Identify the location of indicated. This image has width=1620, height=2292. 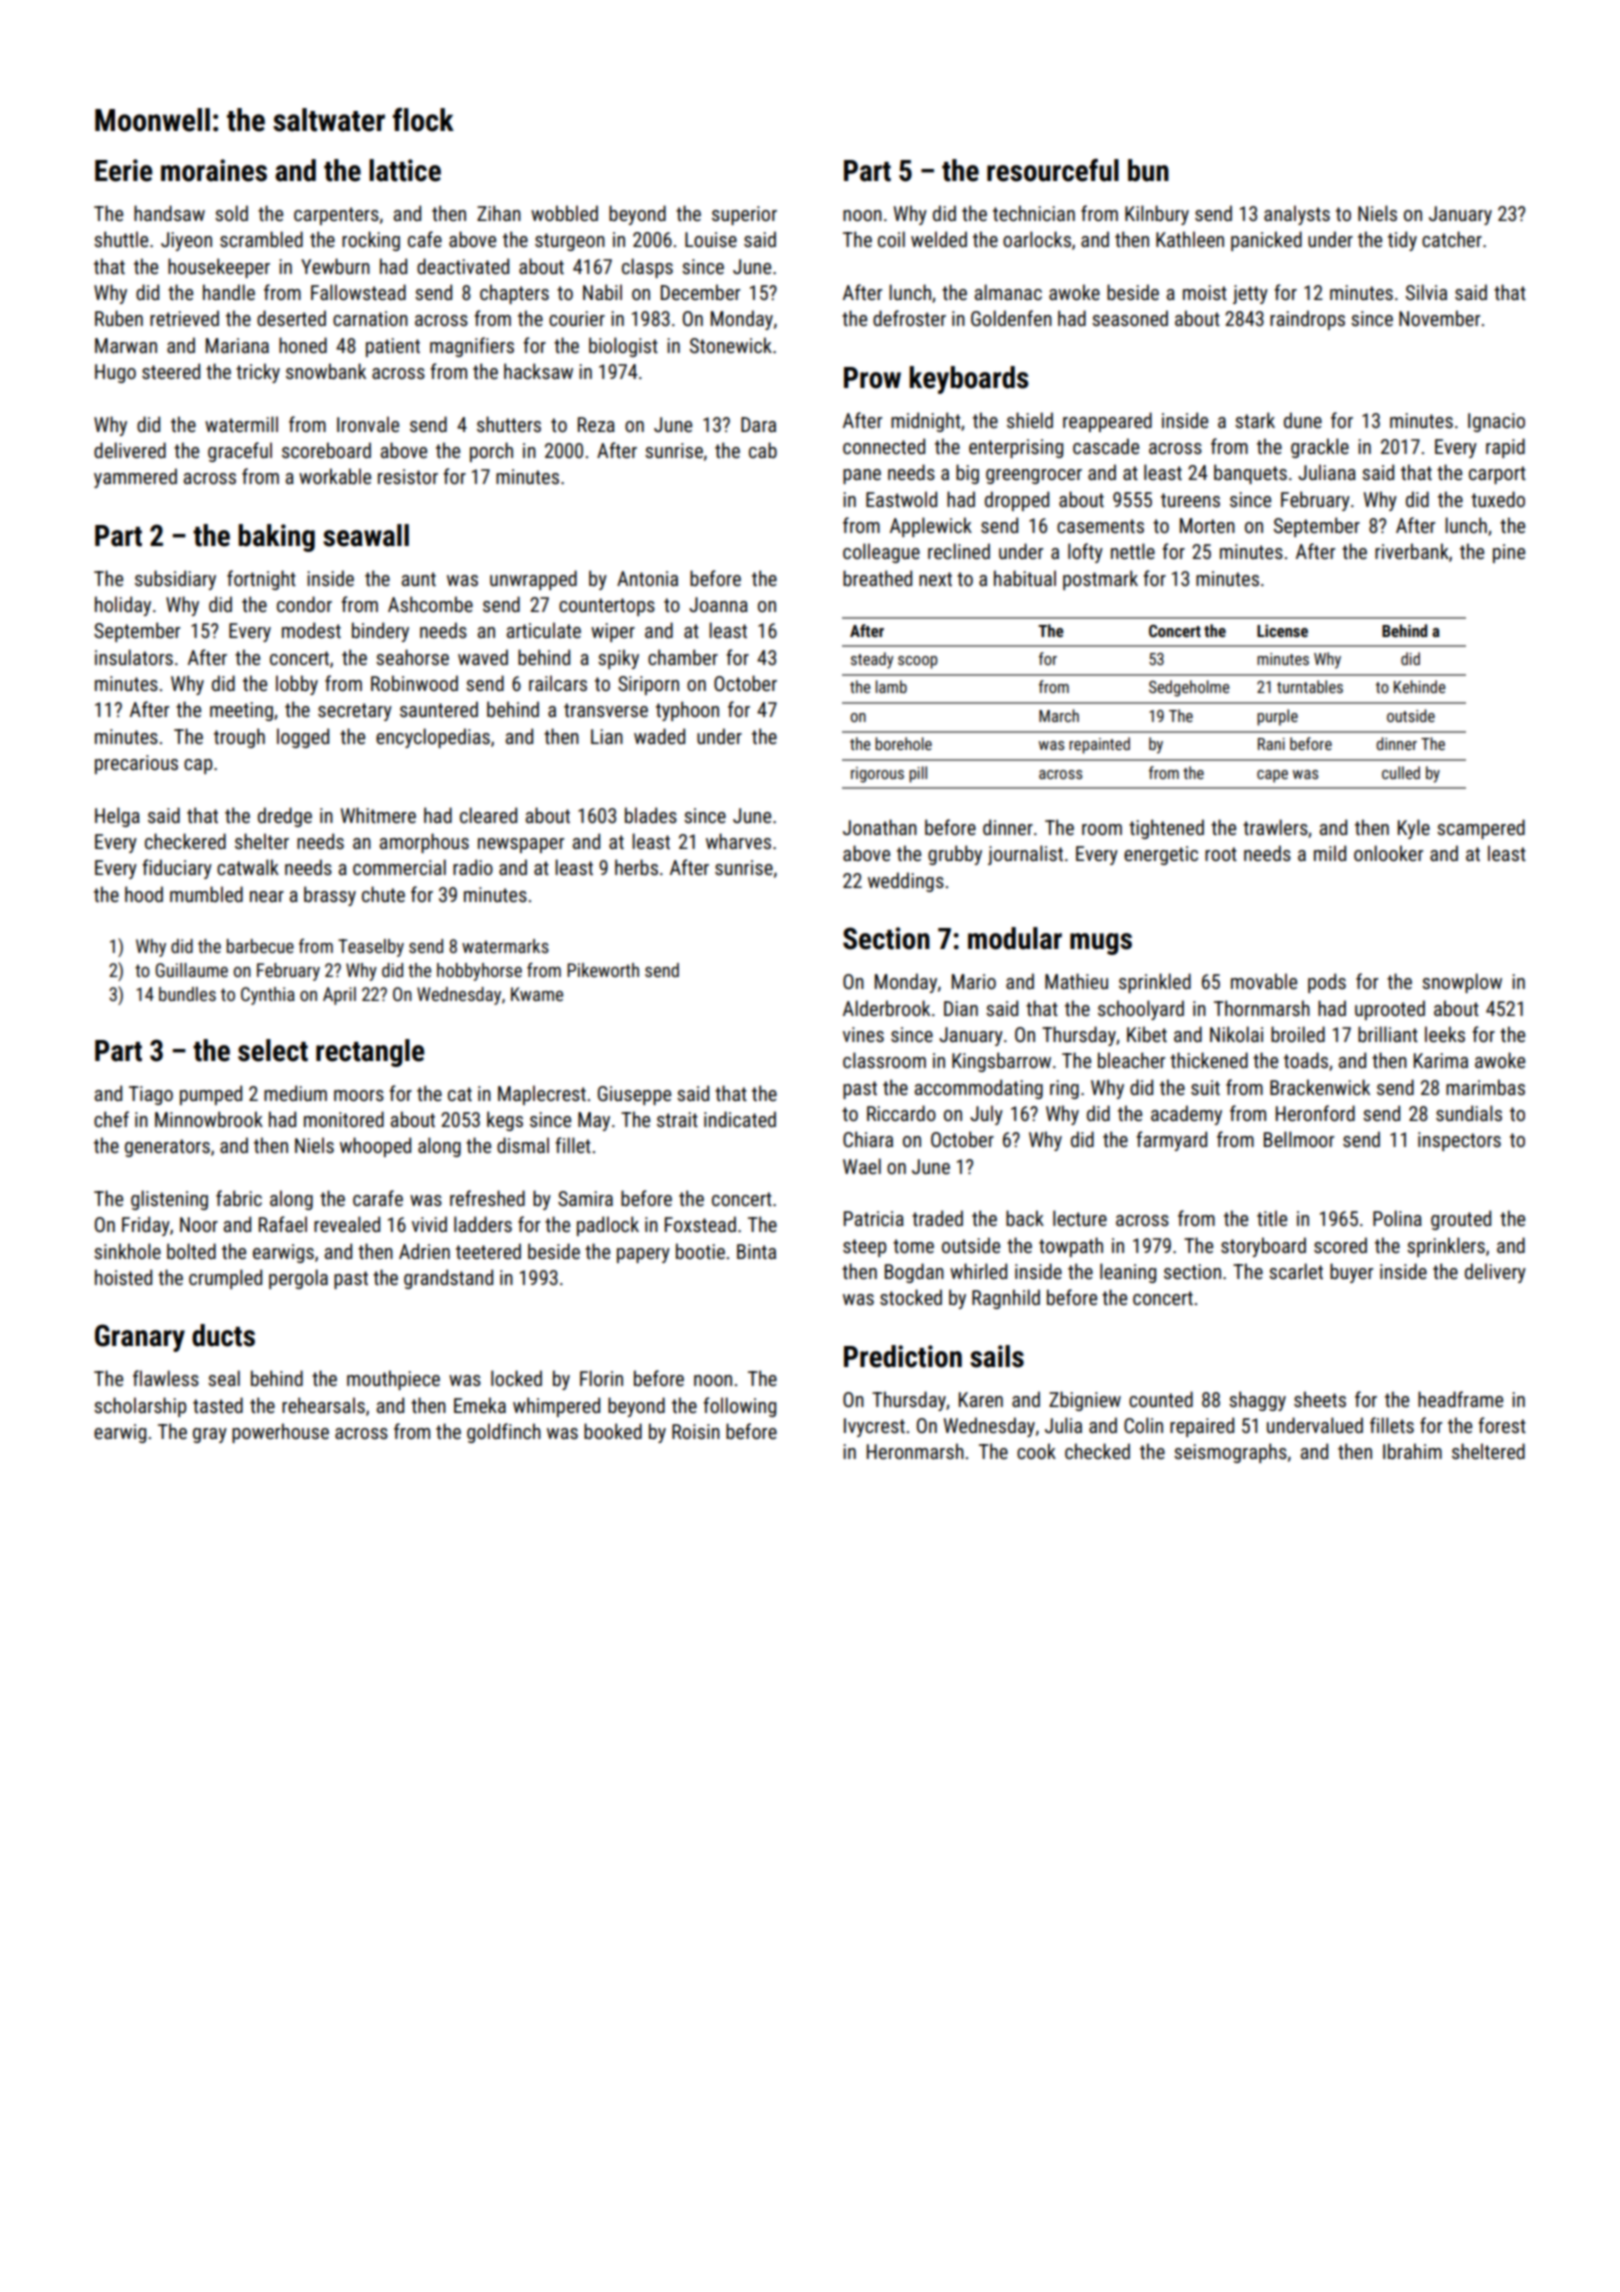
(740, 1119).
